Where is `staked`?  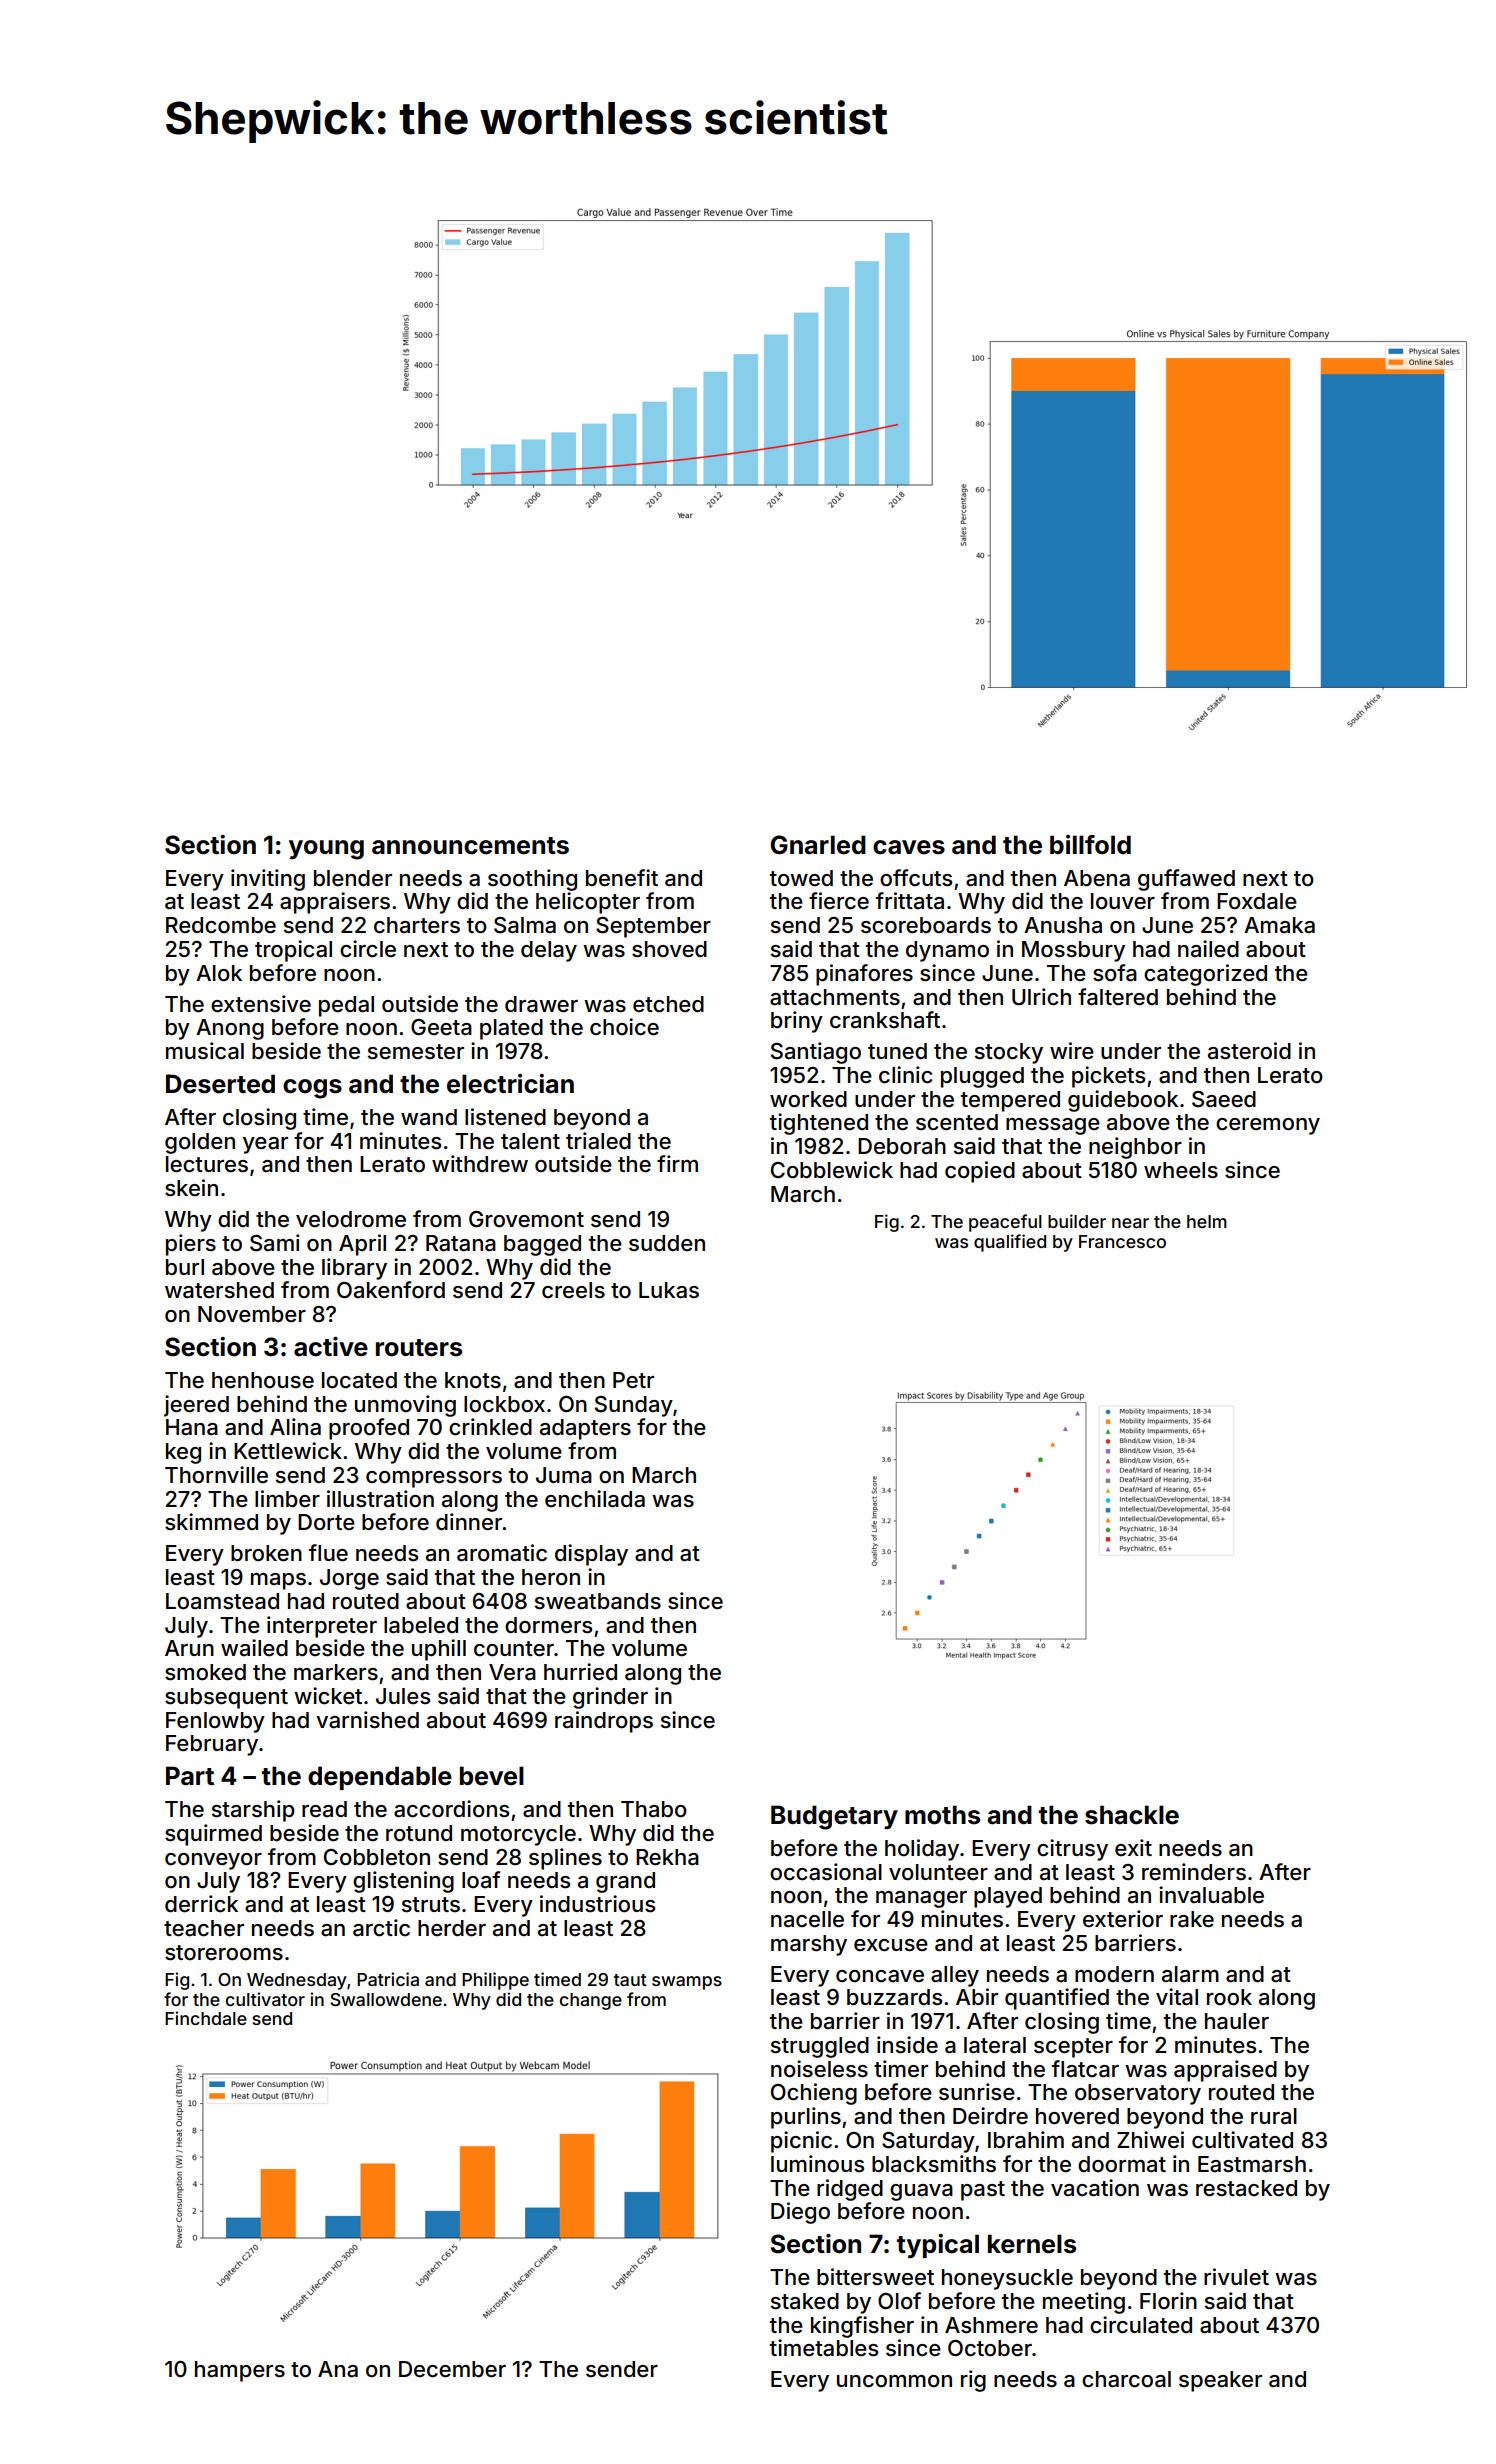
staked is located at coordinates (805, 2301).
